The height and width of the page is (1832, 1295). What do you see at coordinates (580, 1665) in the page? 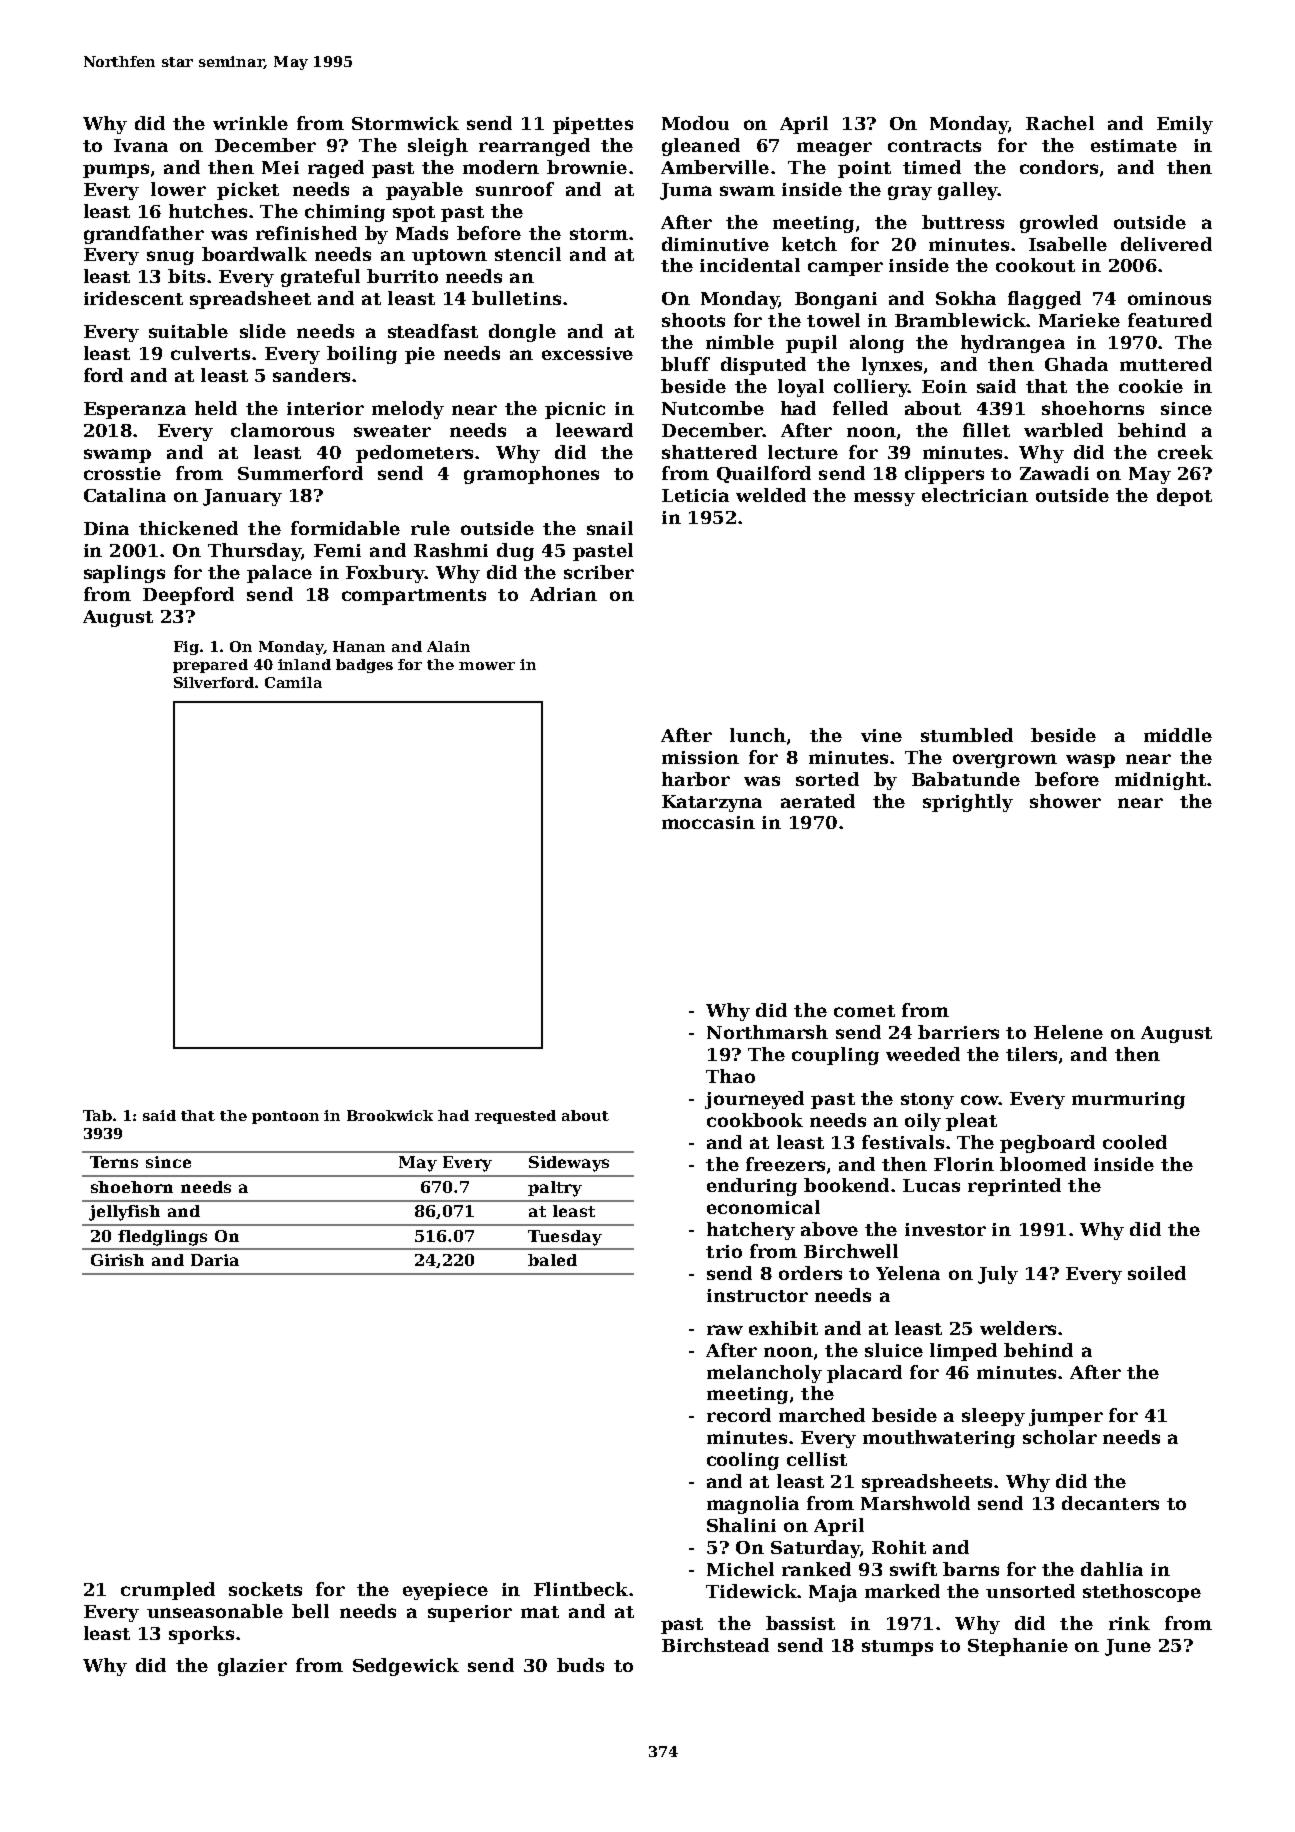
I see `buds` at bounding box center [580, 1665].
